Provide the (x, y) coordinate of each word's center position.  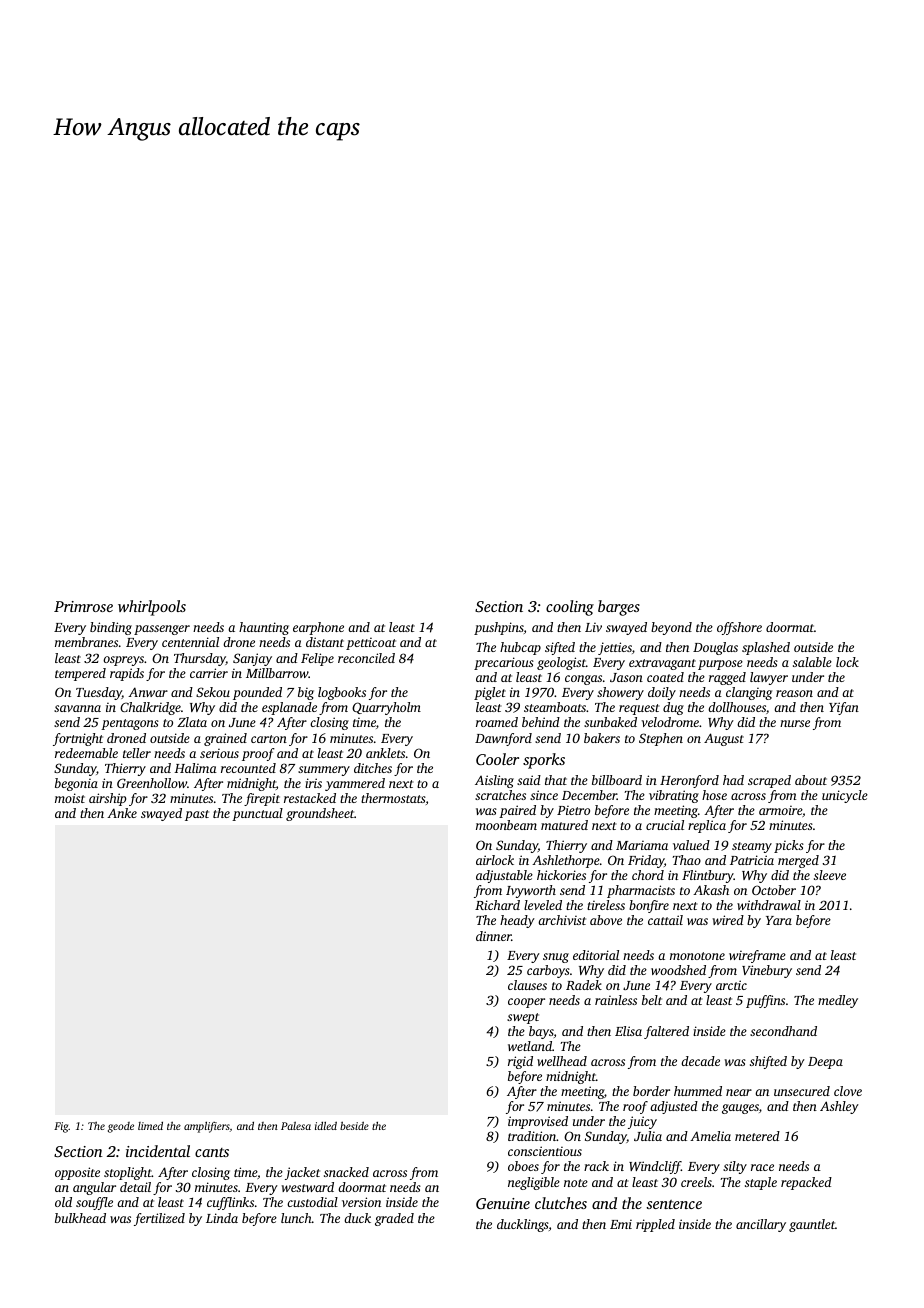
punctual (257, 814)
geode (121, 1127)
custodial (312, 1202)
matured (564, 825)
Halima (195, 768)
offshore (739, 628)
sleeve (830, 875)
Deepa (825, 1063)
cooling (570, 608)
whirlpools (152, 608)
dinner (493, 936)
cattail (665, 920)
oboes (523, 1166)
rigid (520, 1062)
